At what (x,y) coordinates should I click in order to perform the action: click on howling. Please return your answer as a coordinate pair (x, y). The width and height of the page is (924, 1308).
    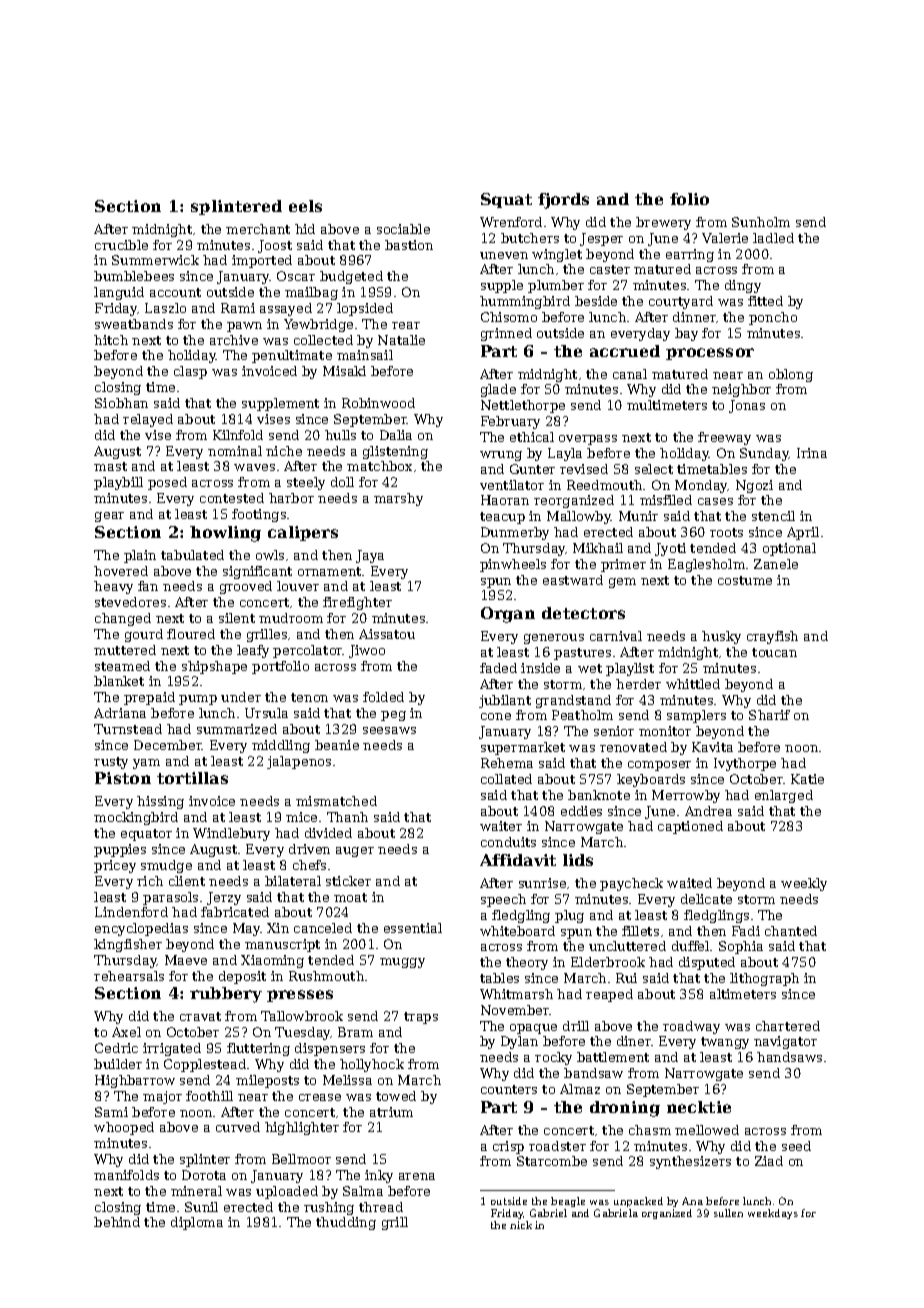
    Looking at the image, I should click on (225, 534).
